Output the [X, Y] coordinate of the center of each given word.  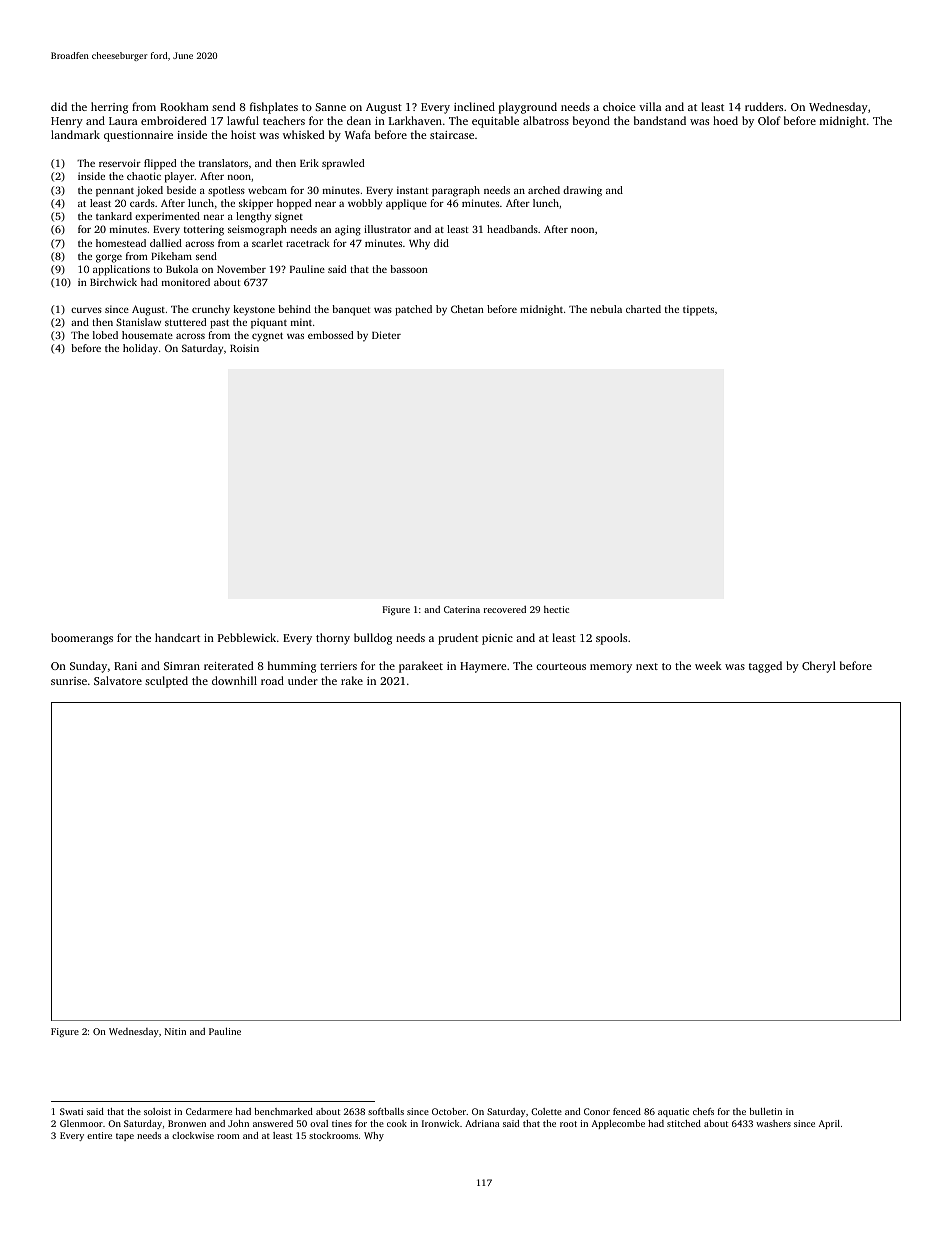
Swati [71, 1111]
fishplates [274, 108]
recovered [505, 609]
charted [643, 309]
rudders [764, 106]
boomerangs [82, 639]
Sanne [330, 107]
